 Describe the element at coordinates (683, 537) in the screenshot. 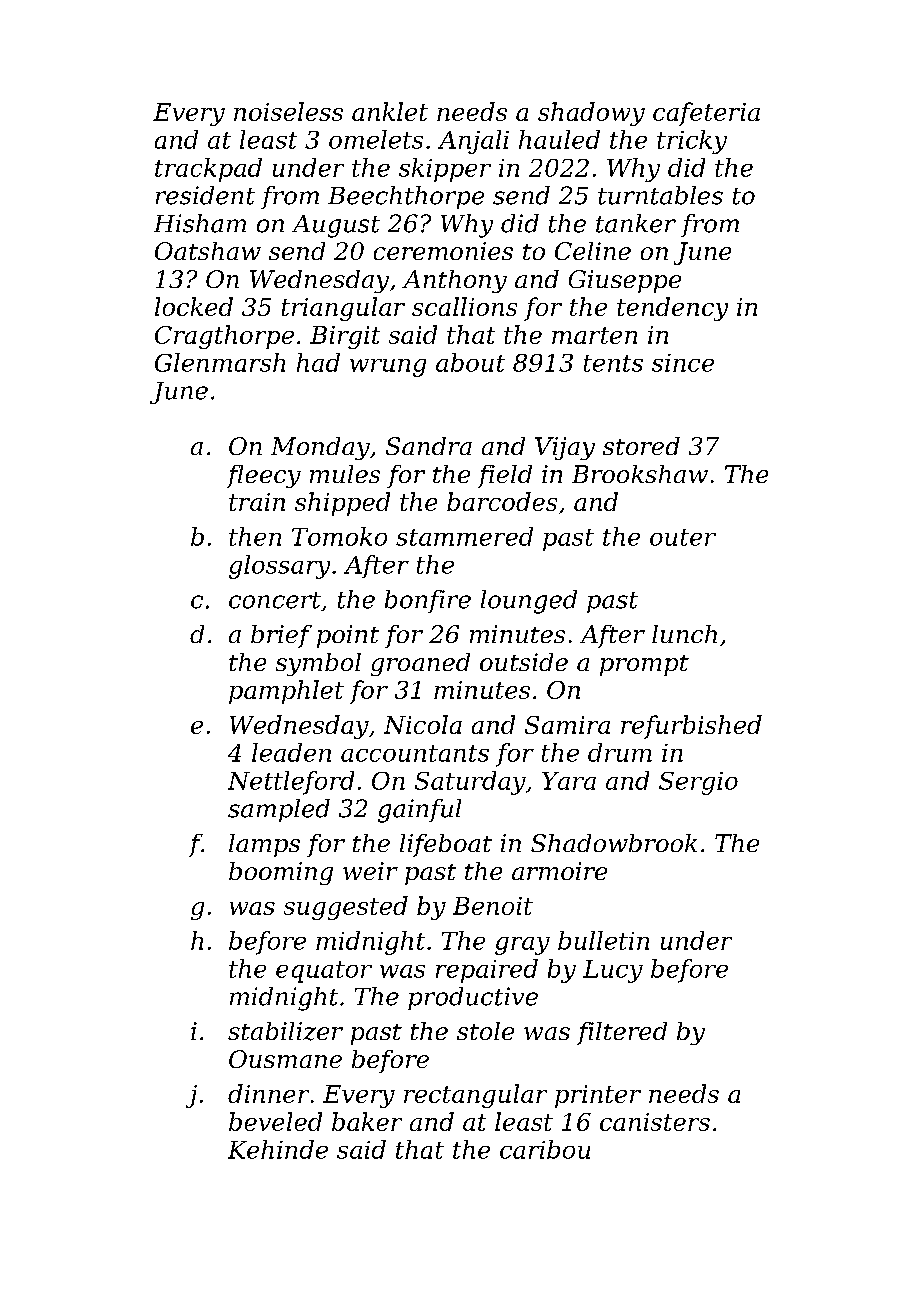

I see `outer` at that location.
